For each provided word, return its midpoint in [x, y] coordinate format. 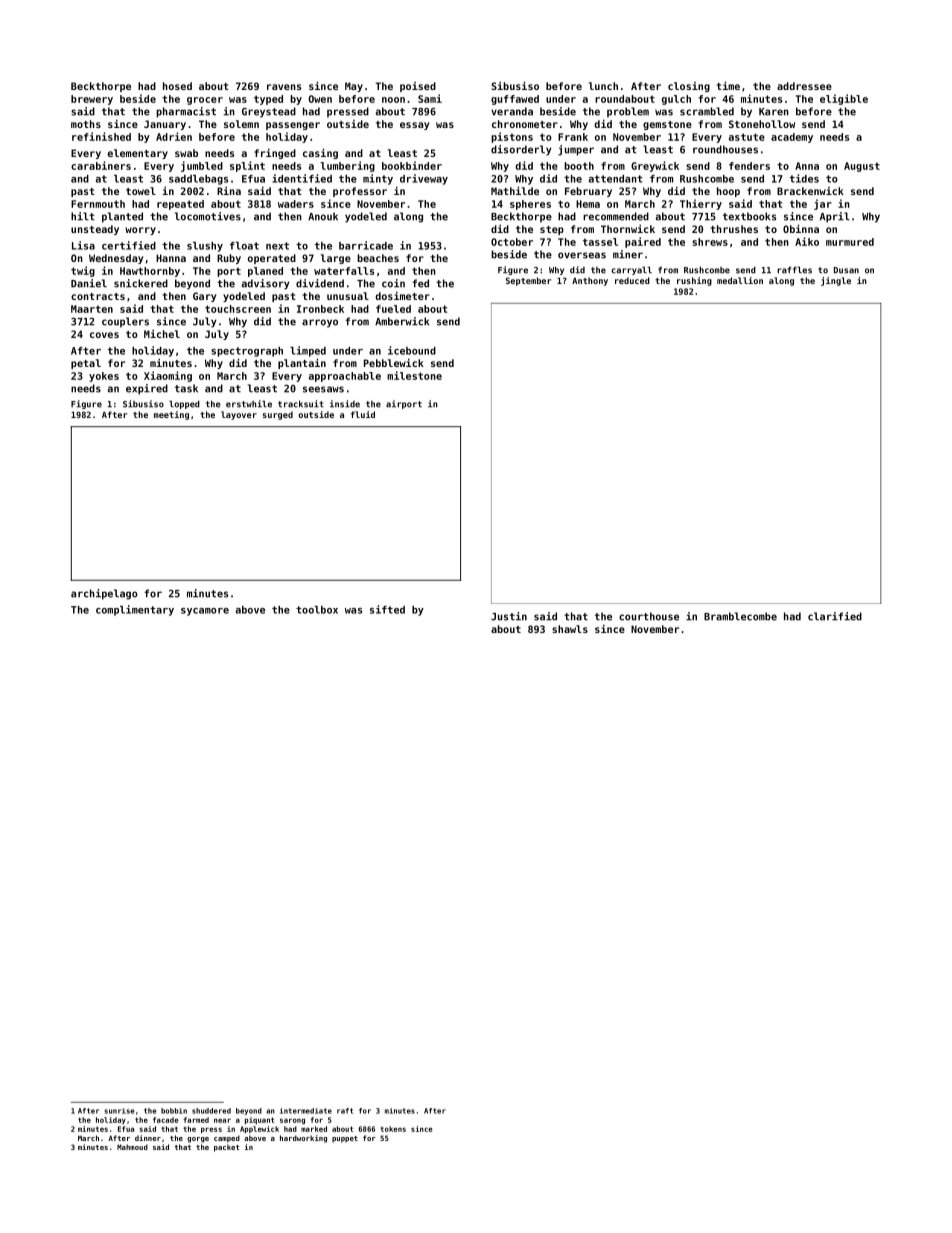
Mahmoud [132, 1147]
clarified [835, 616]
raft [345, 1111]
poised [418, 87]
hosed [177, 86]
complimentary [135, 610]
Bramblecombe [740, 616]
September [528, 281]
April [835, 217]
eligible [844, 99]
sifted [387, 609]
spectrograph [247, 352]
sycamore [205, 612]
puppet [345, 1139]
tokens [393, 1129]
